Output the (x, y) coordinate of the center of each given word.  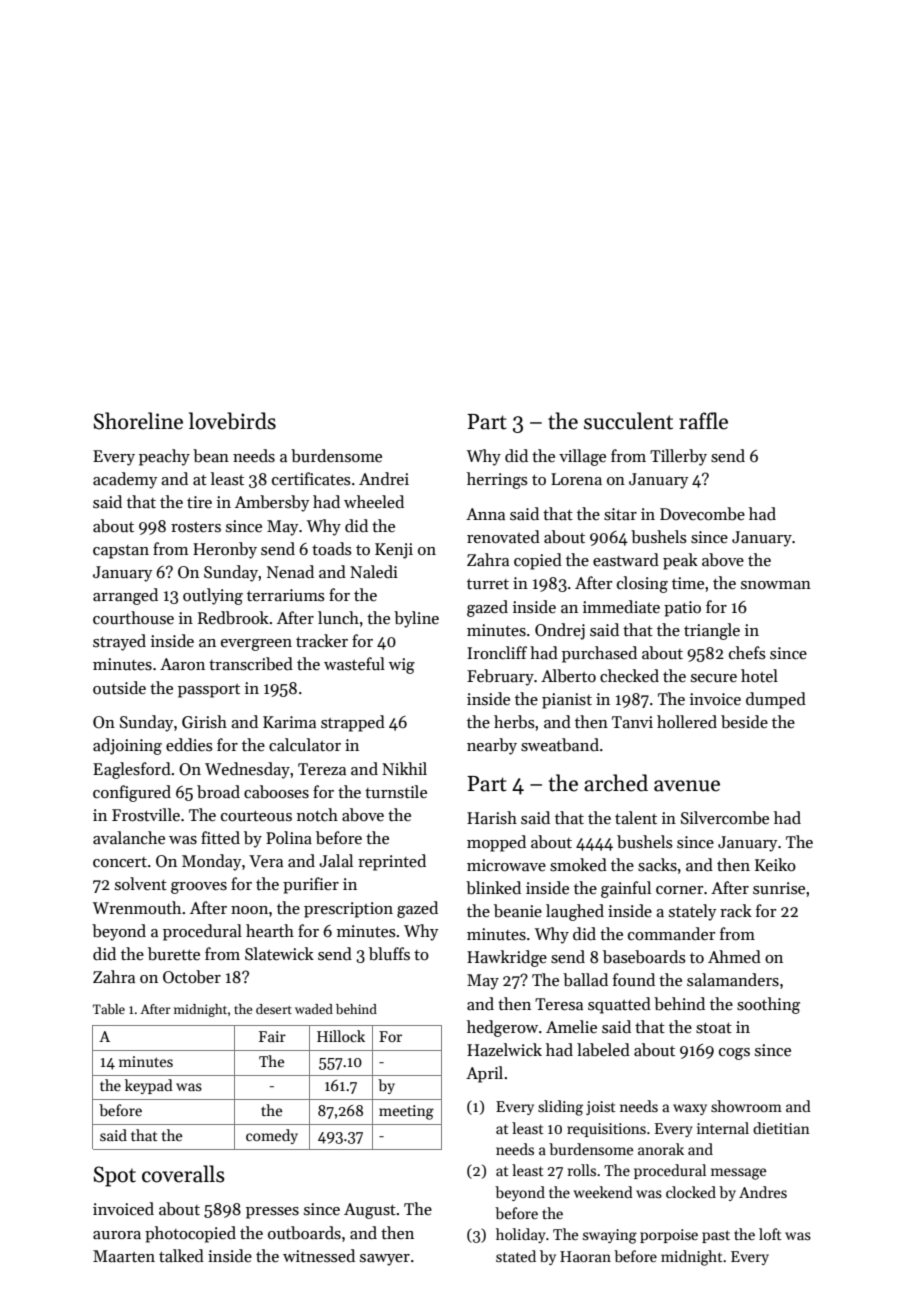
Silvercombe (725, 818)
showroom (746, 1106)
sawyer (385, 1260)
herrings (497, 480)
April (484, 1074)
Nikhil (404, 768)
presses (272, 1213)
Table (109, 1009)
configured (132, 793)
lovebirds (232, 421)
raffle (703, 421)
